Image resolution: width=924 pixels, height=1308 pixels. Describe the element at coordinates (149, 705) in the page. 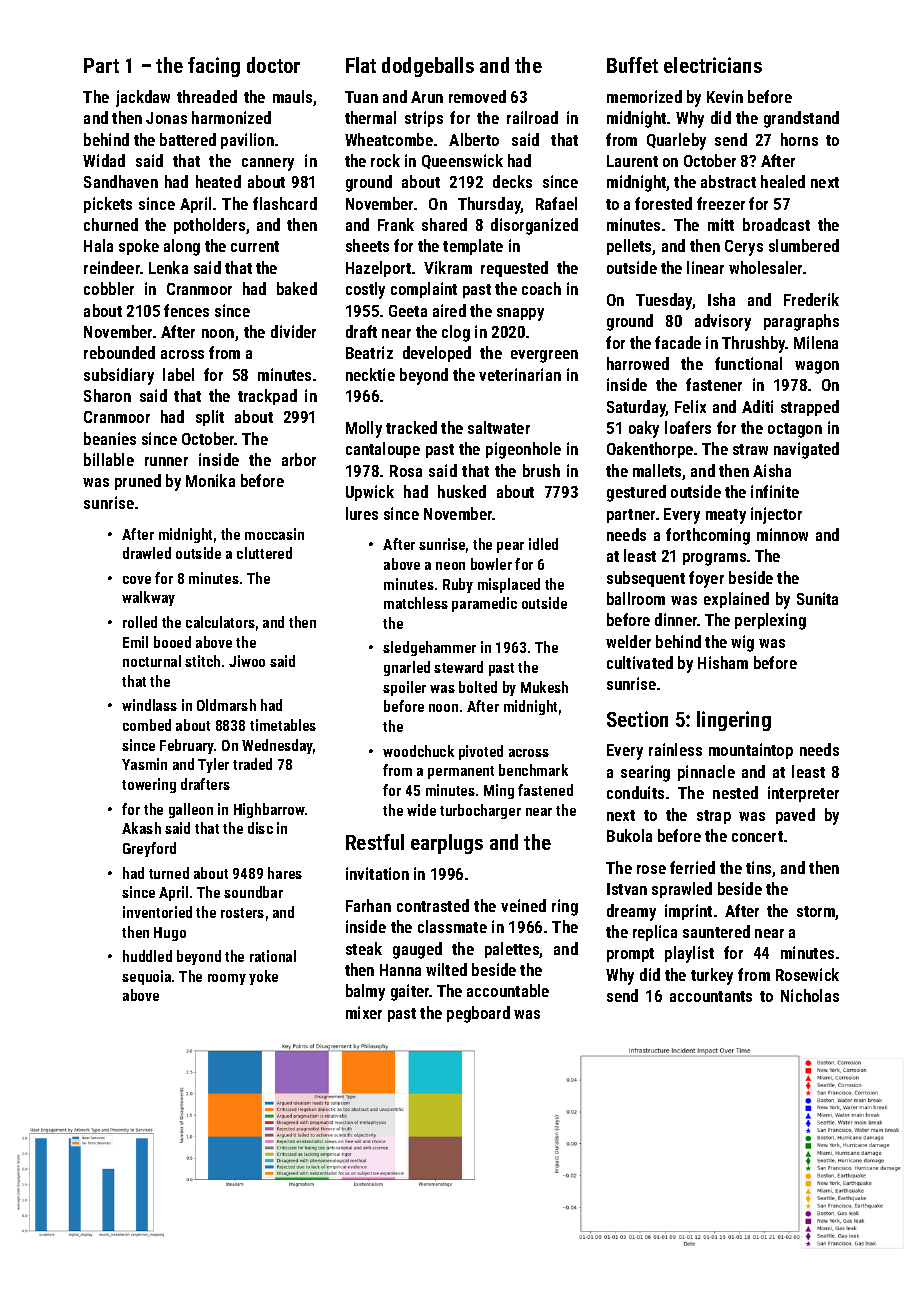

I see `windlass` at that location.
